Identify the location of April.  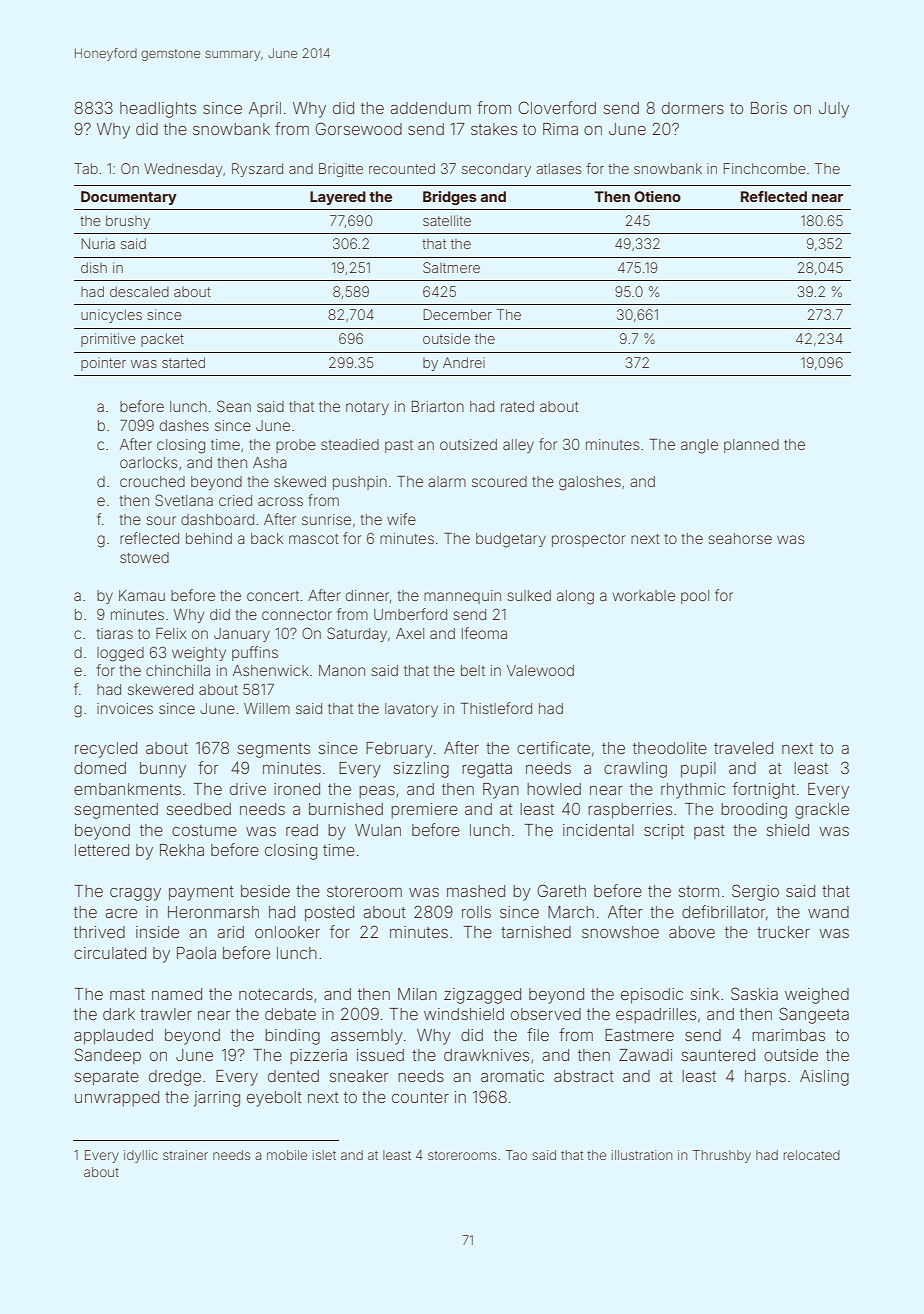
(265, 109).
